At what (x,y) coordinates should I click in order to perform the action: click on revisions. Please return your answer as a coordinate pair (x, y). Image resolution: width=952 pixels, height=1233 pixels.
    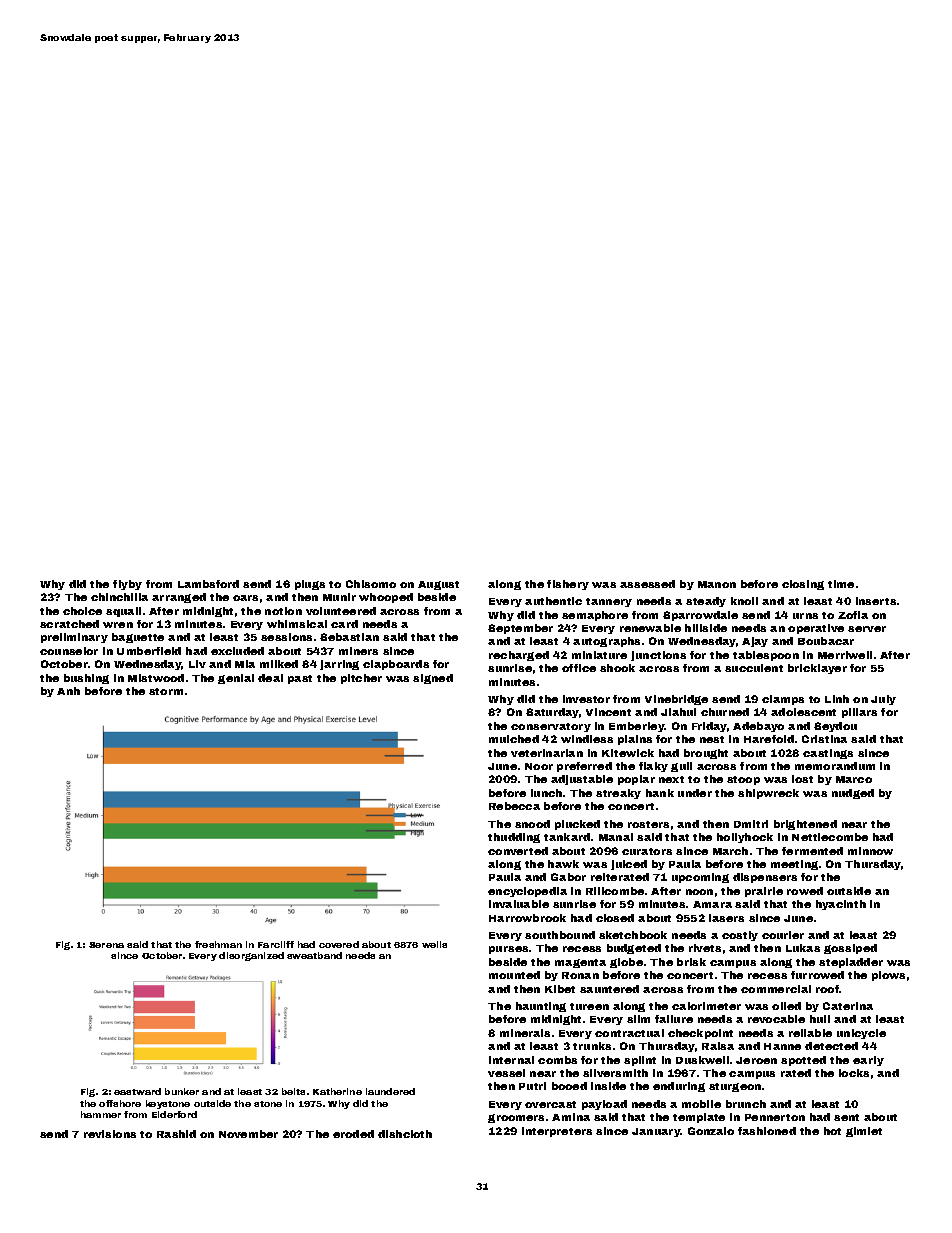
    Looking at the image, I should click on (110, 1134).
